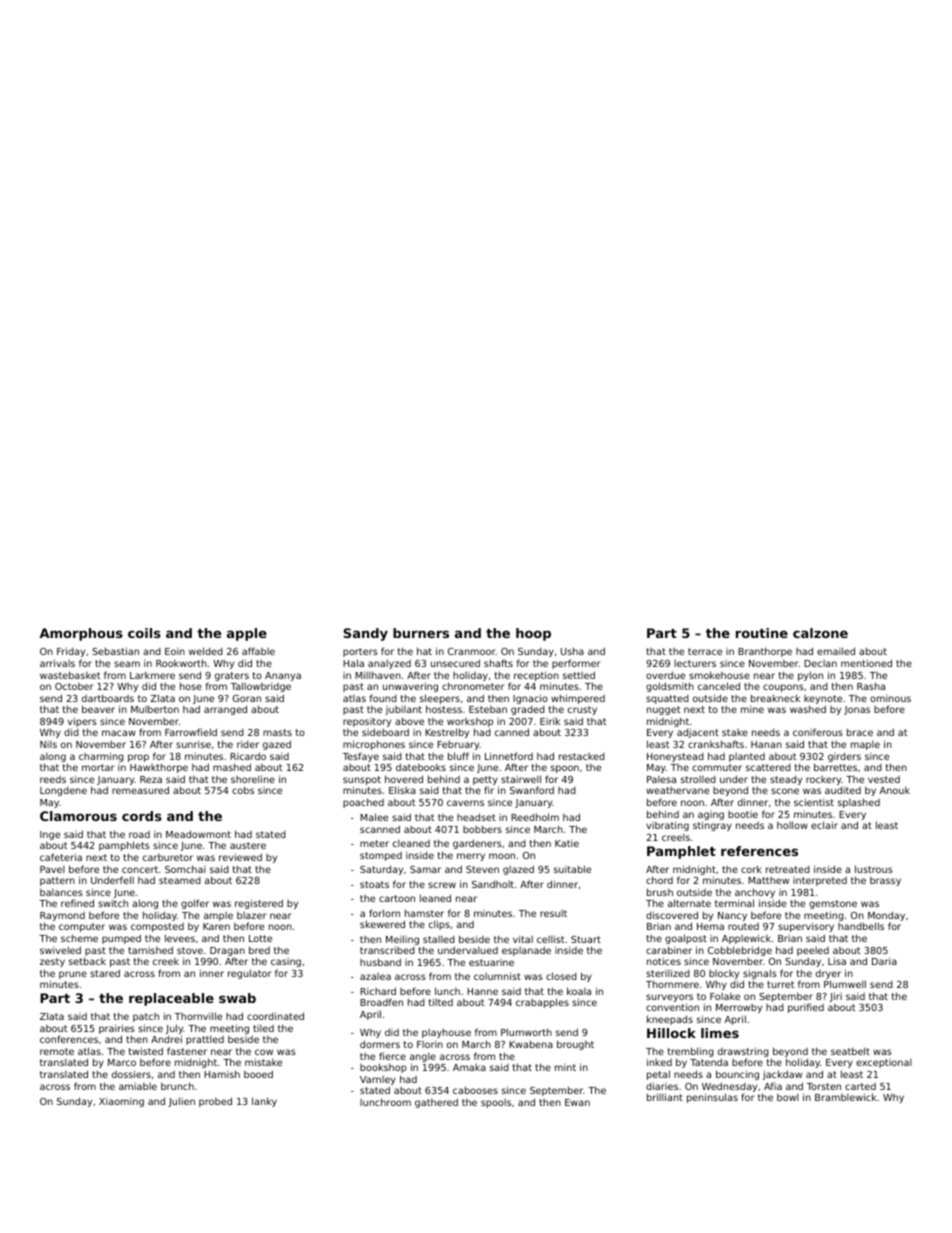  What do you see at coordinates (363, 803) in the page?
I see `poached` at bounding box center [363, 803].
